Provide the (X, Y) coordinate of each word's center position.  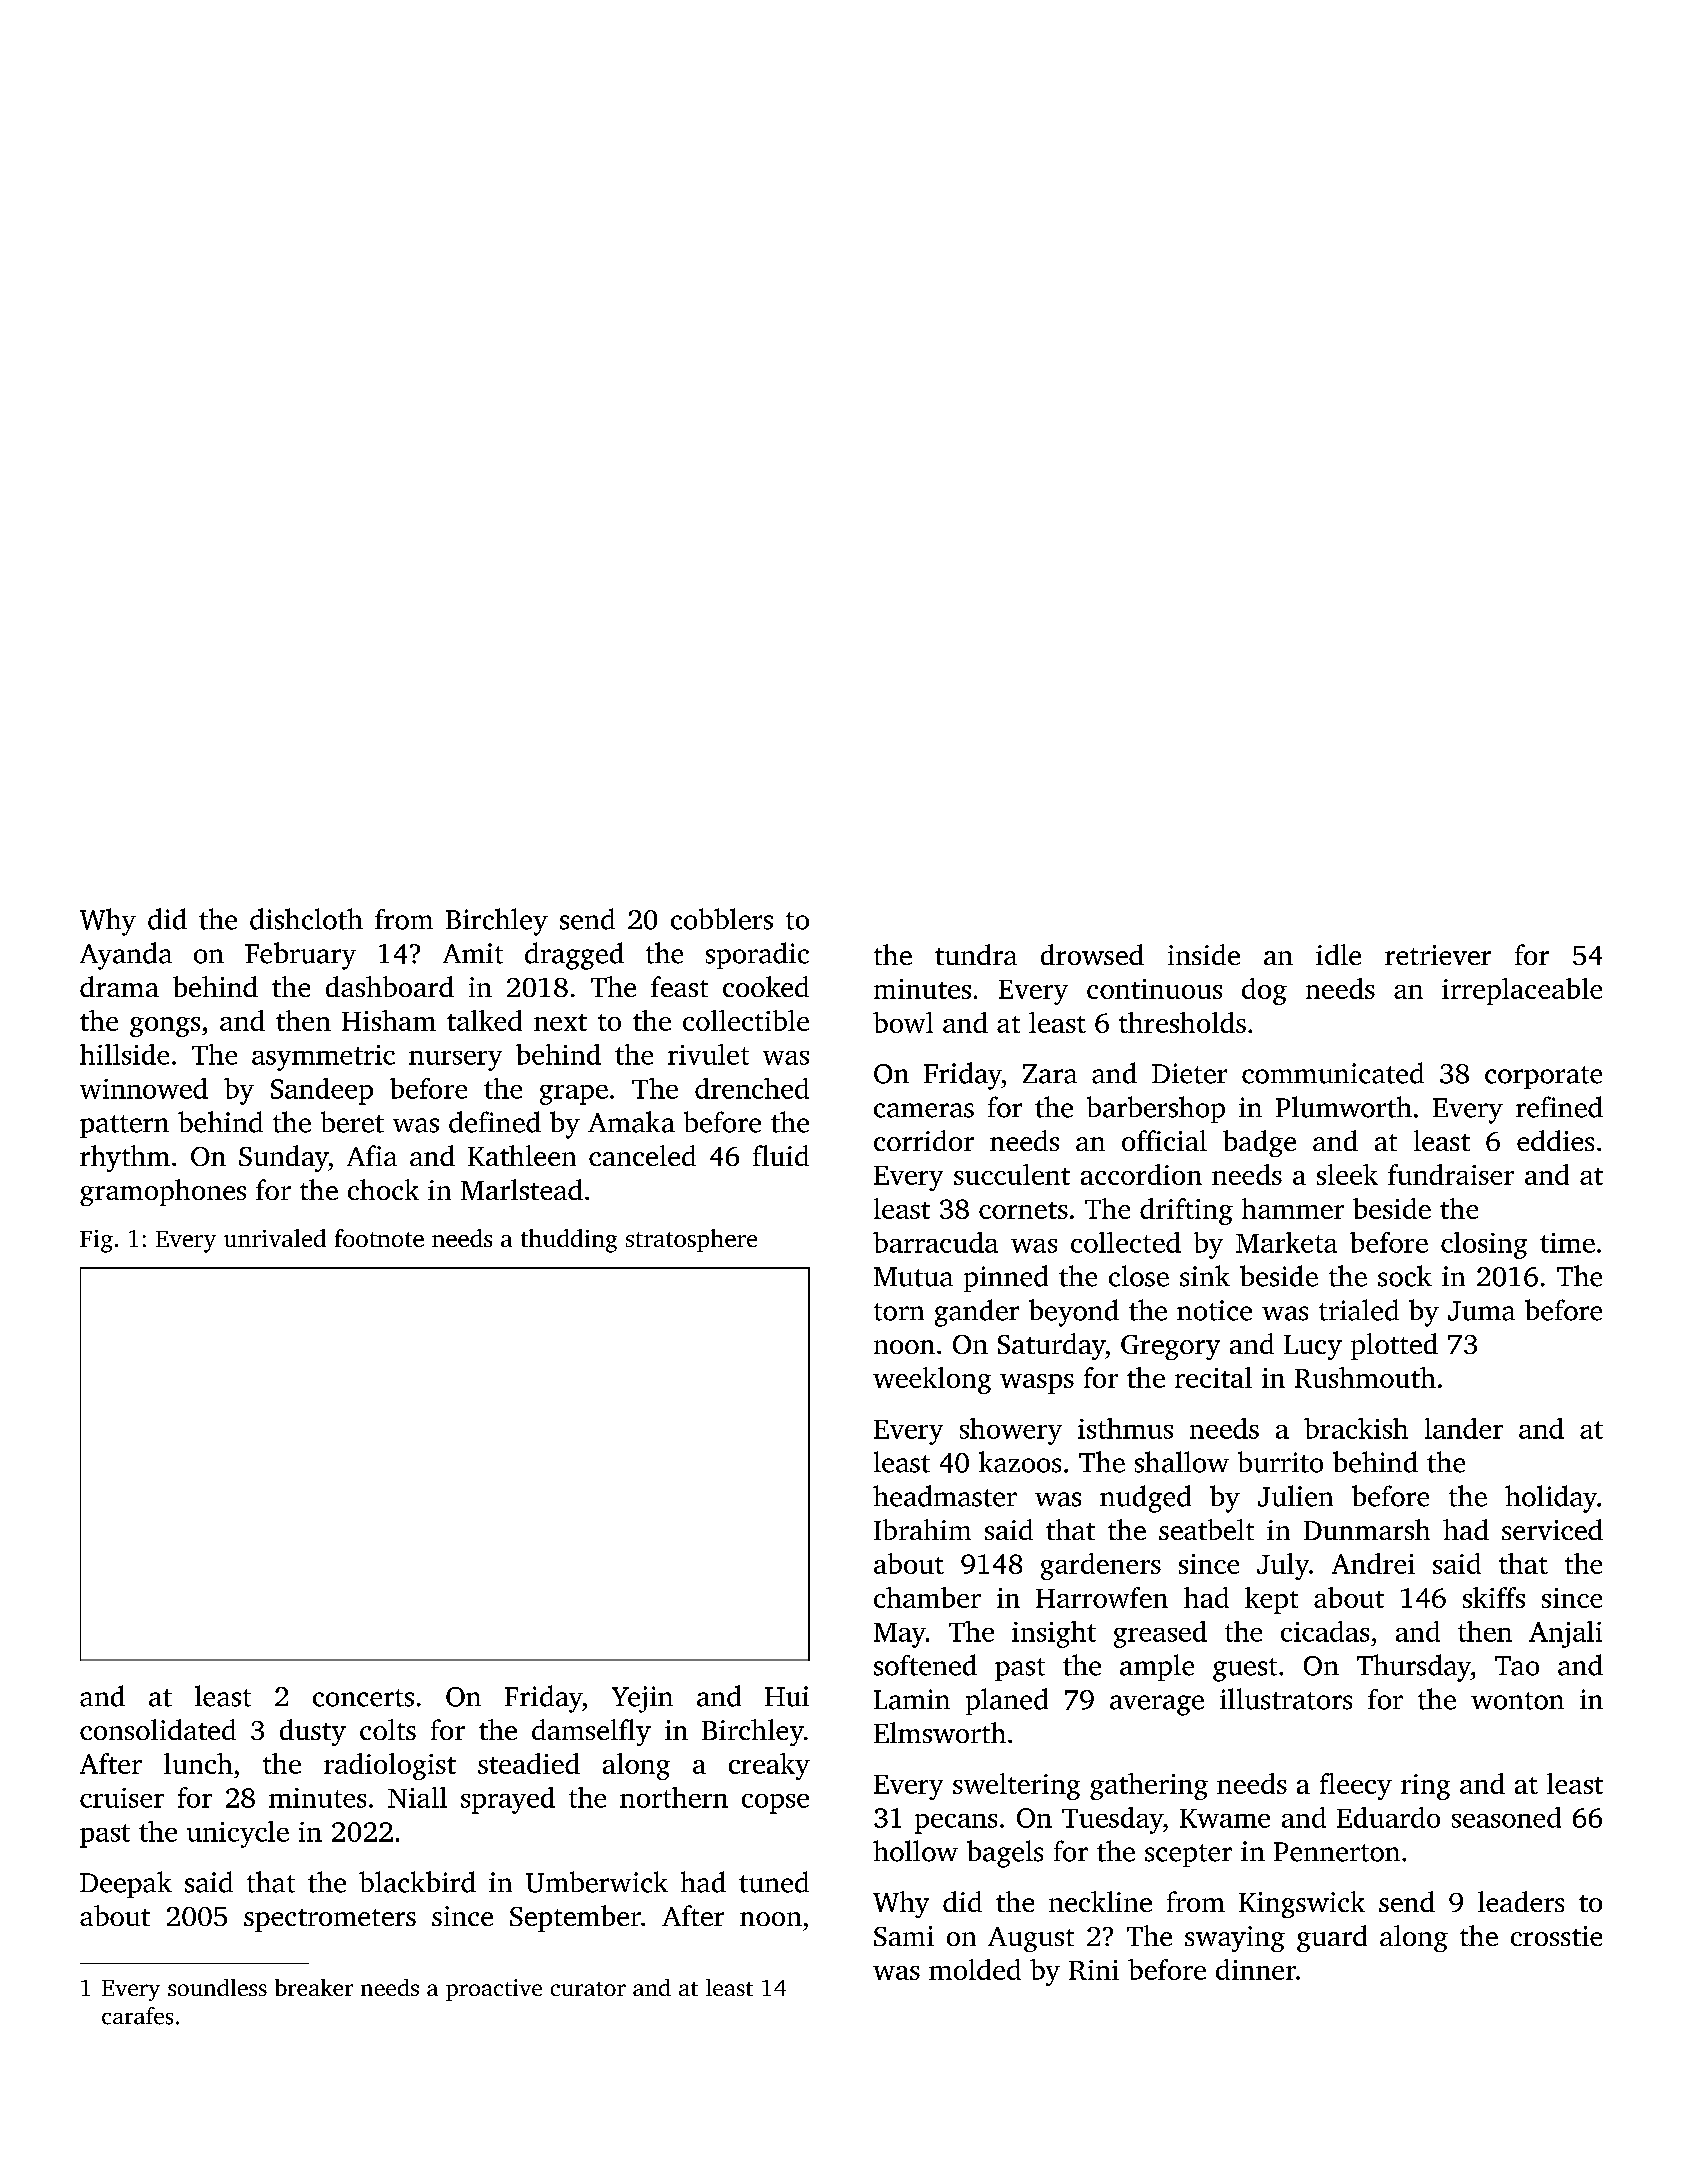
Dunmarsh (1367, 1529)
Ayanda (126, 956)
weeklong (932, 1380)
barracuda (935, 1242)
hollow (915, 1851)
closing (1484, 1245)
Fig (96, 1241)
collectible (746, 1020)
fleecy (1356, 1786)
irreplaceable (1522, 991)
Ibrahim (922, 1529)
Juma (1481, 1311)
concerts (363, 1698)
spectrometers (330, 1920)
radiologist (390, 1766)
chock (383, 1189)
